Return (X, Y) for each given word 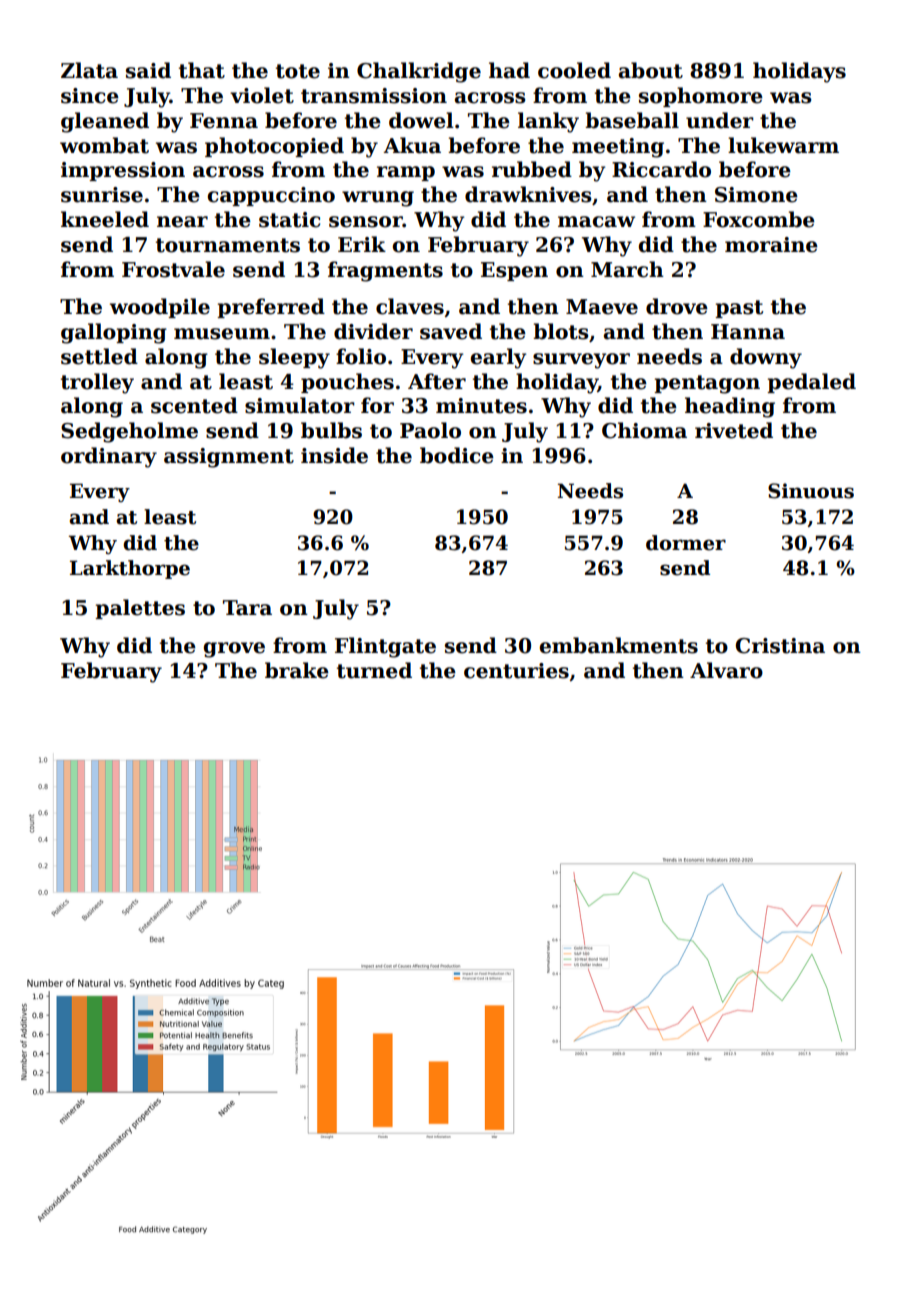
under (720, 120)
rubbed (532, 169)
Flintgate (385, 647)
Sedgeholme (129, 432)
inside (334, 455)
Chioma (644, 430)
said (148, 70)
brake (297, 670)
